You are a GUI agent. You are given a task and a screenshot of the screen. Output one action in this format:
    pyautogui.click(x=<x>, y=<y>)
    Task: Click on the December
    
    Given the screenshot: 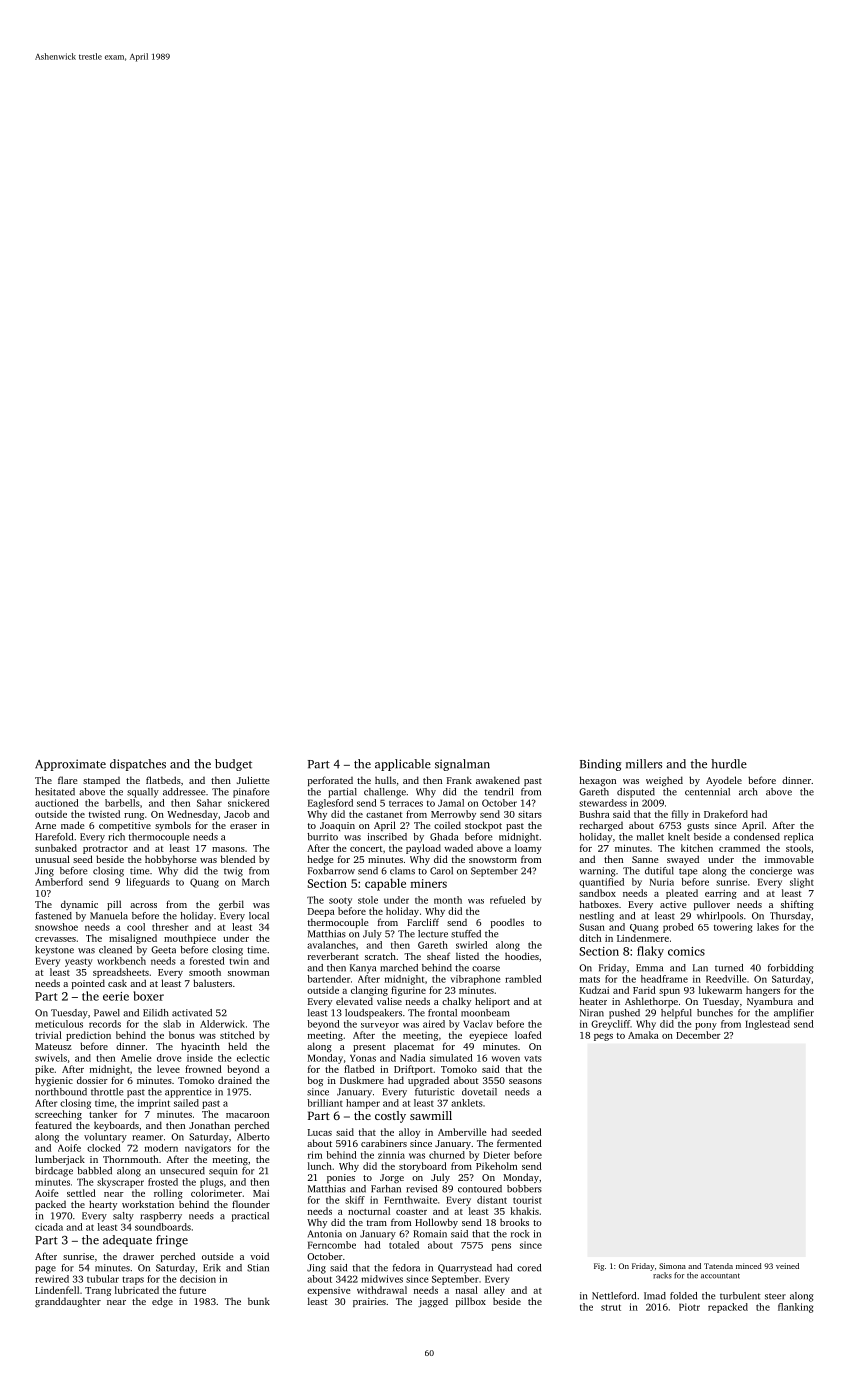 What is the action you would take?
    pyautogui.click(x=698, y=1035)
